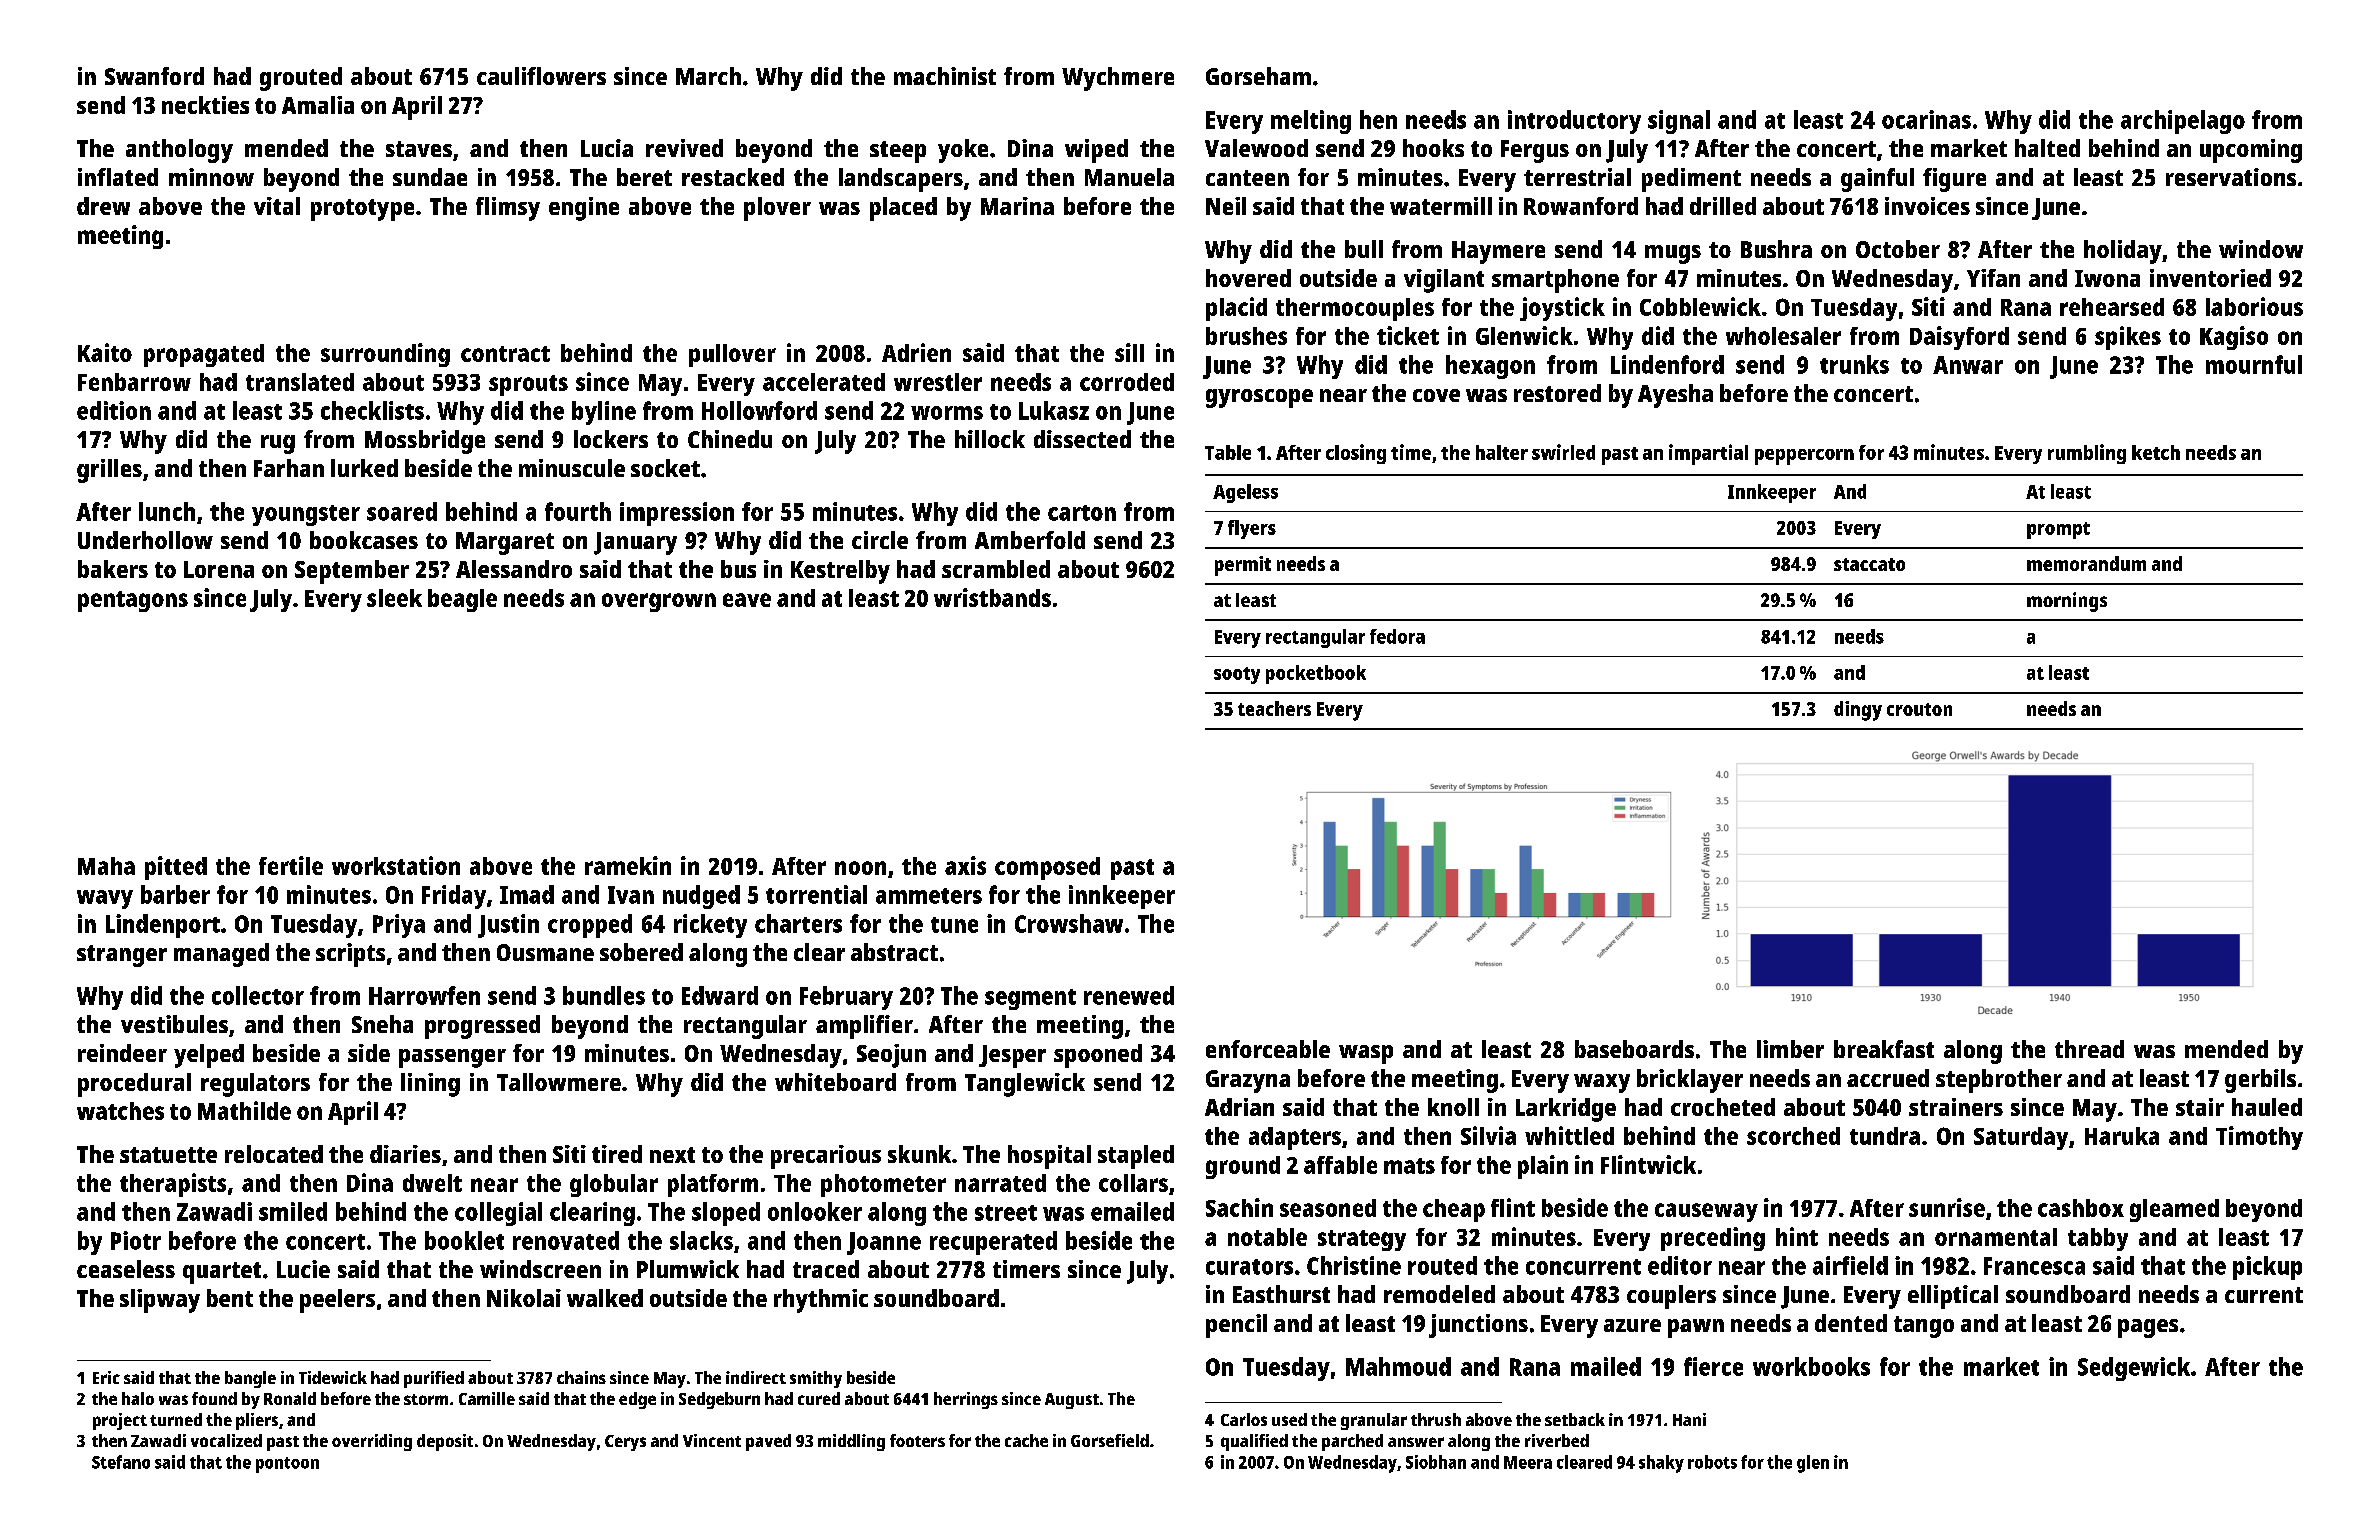 This screenshot has width=2380, height=1540. What do you see at coordinates (1926, 119) in the screenshot?
I see `ocarinas` at bounding box center [1926, 119].
